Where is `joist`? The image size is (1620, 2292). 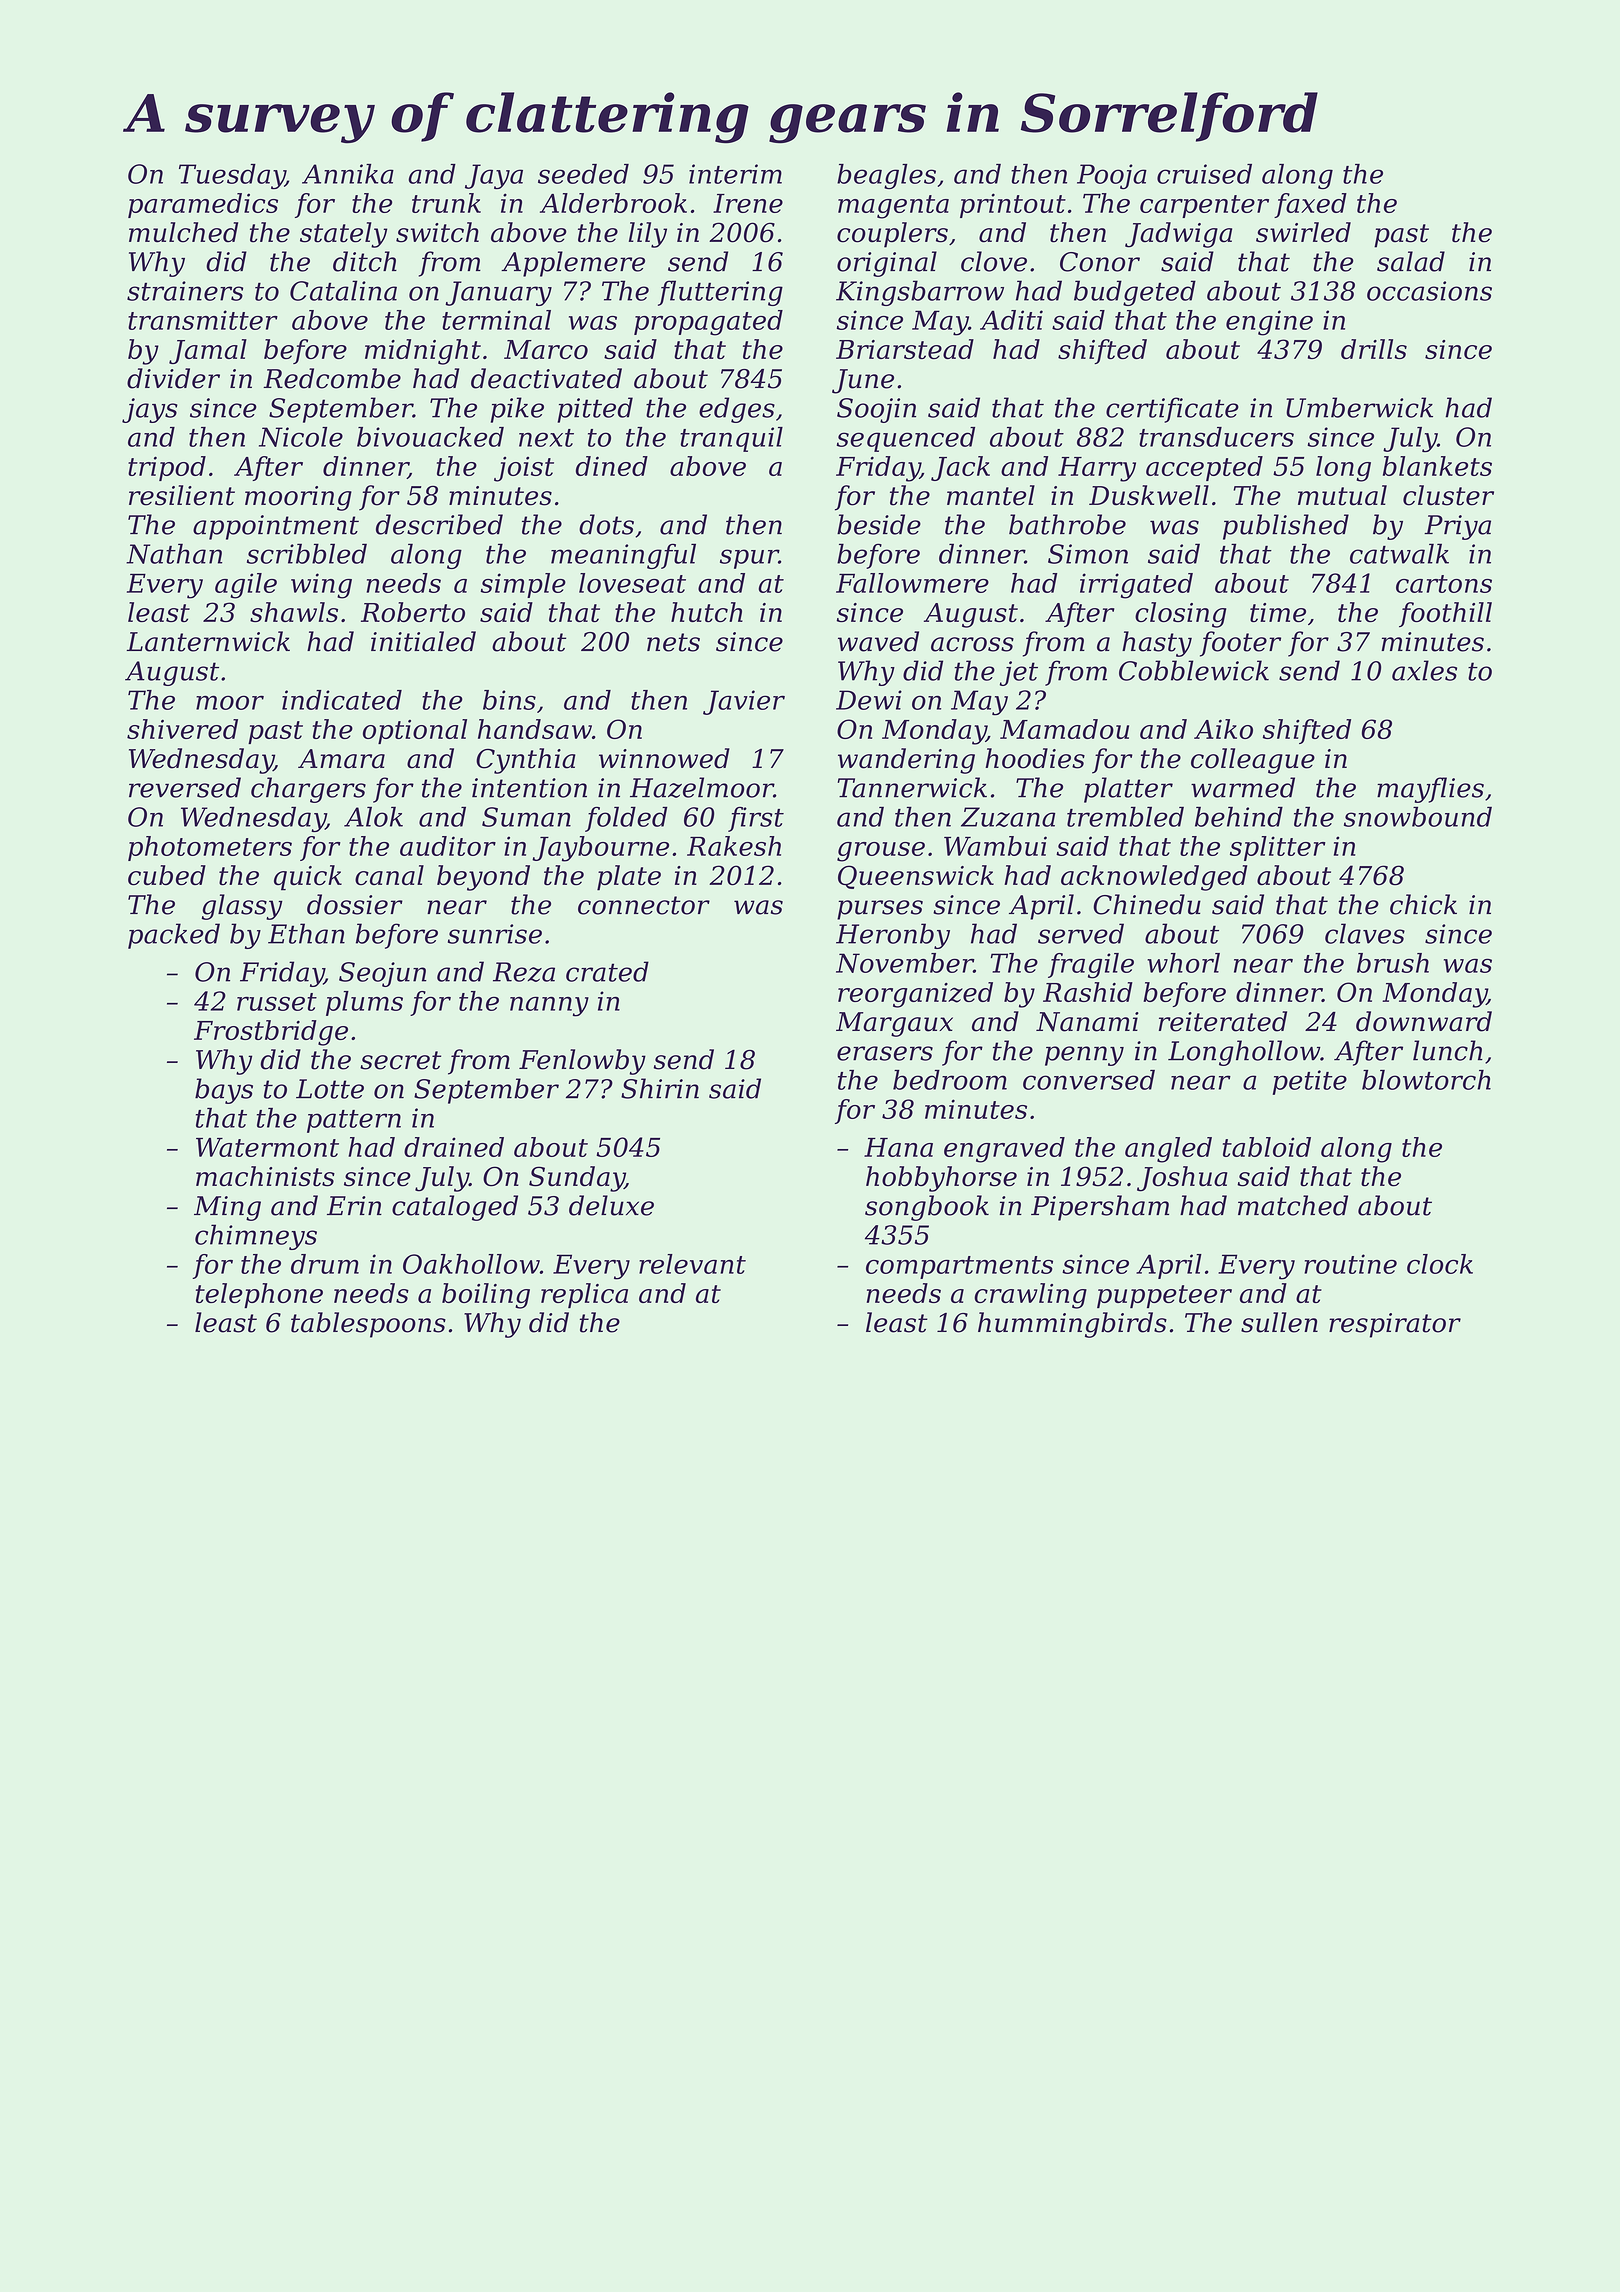 joist is located at coordinates (524, 469).
